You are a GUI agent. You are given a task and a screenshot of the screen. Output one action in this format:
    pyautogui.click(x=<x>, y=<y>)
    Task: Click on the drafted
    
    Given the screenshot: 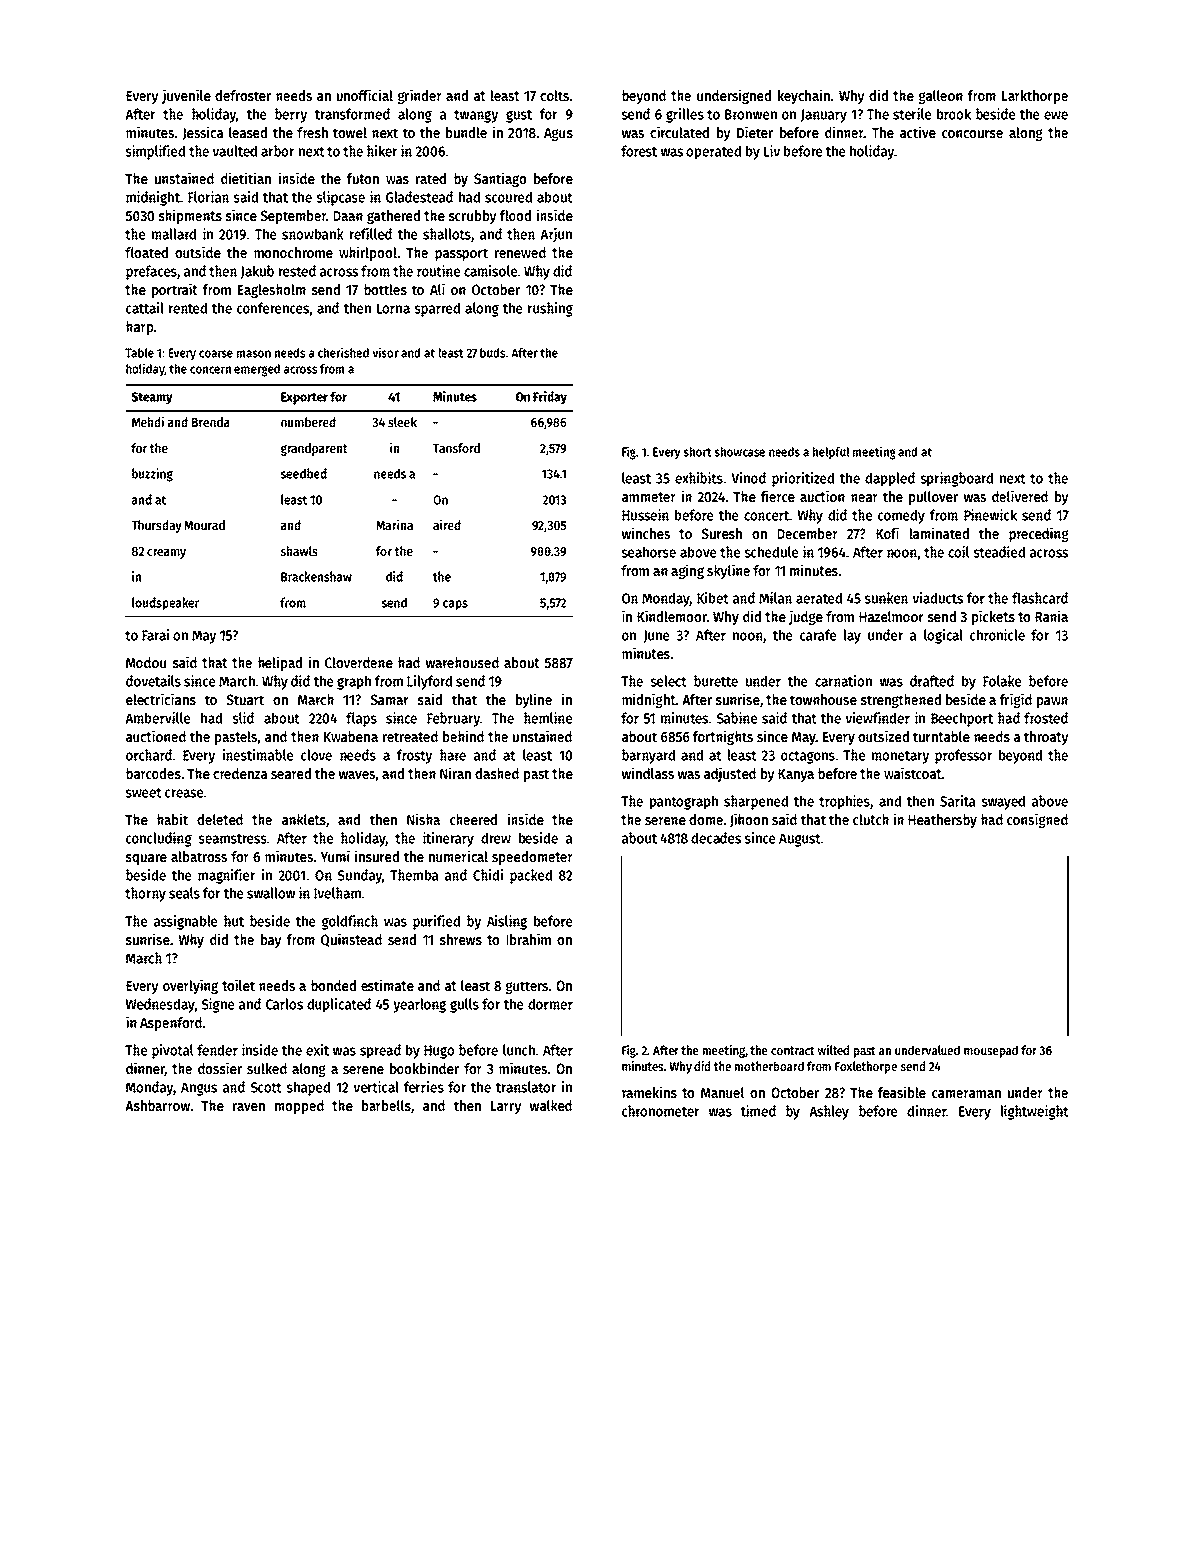 What is the action you would take?
    pyautogui.click(x=932, y=681)
